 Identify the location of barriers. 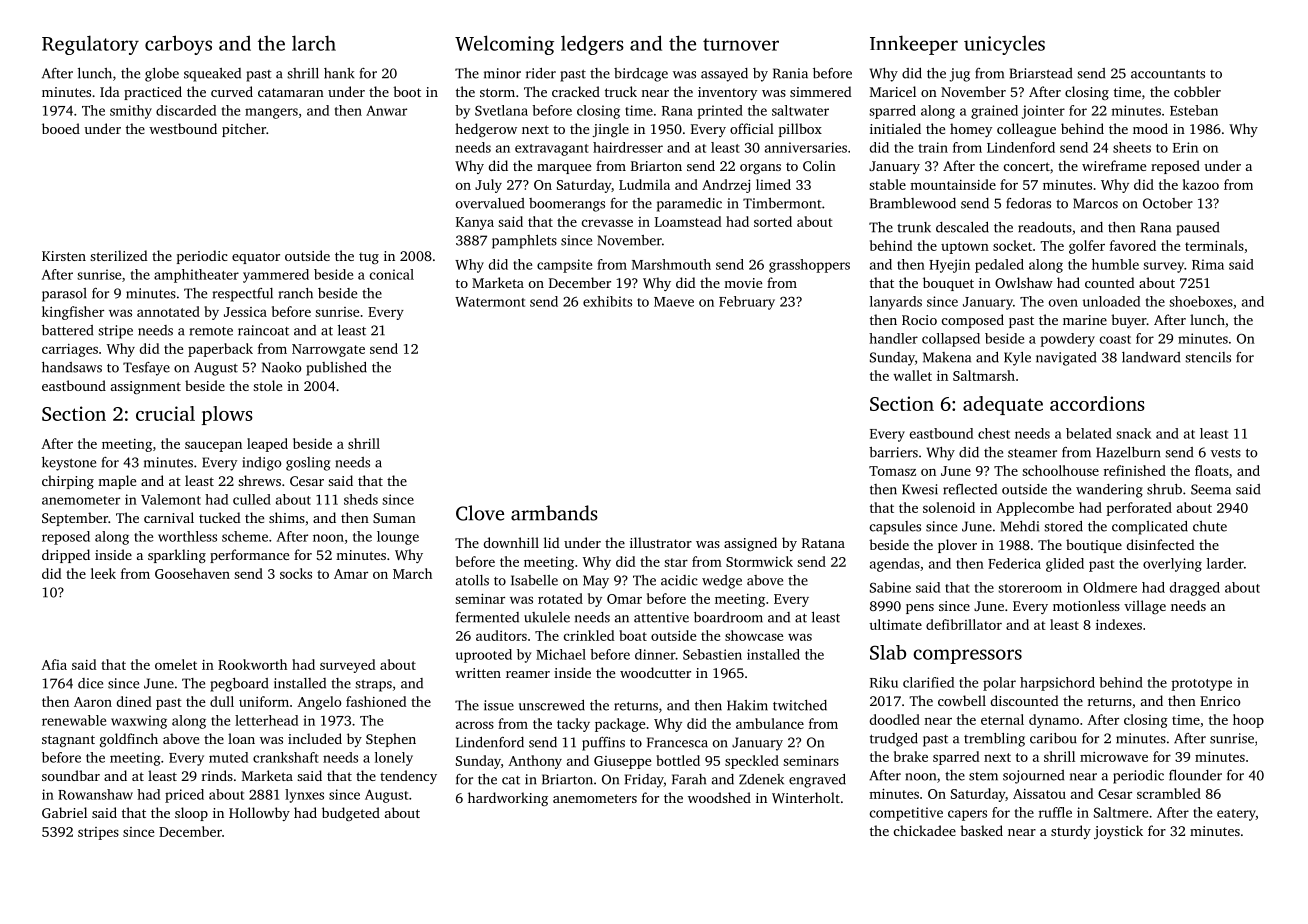
(893, 452).
